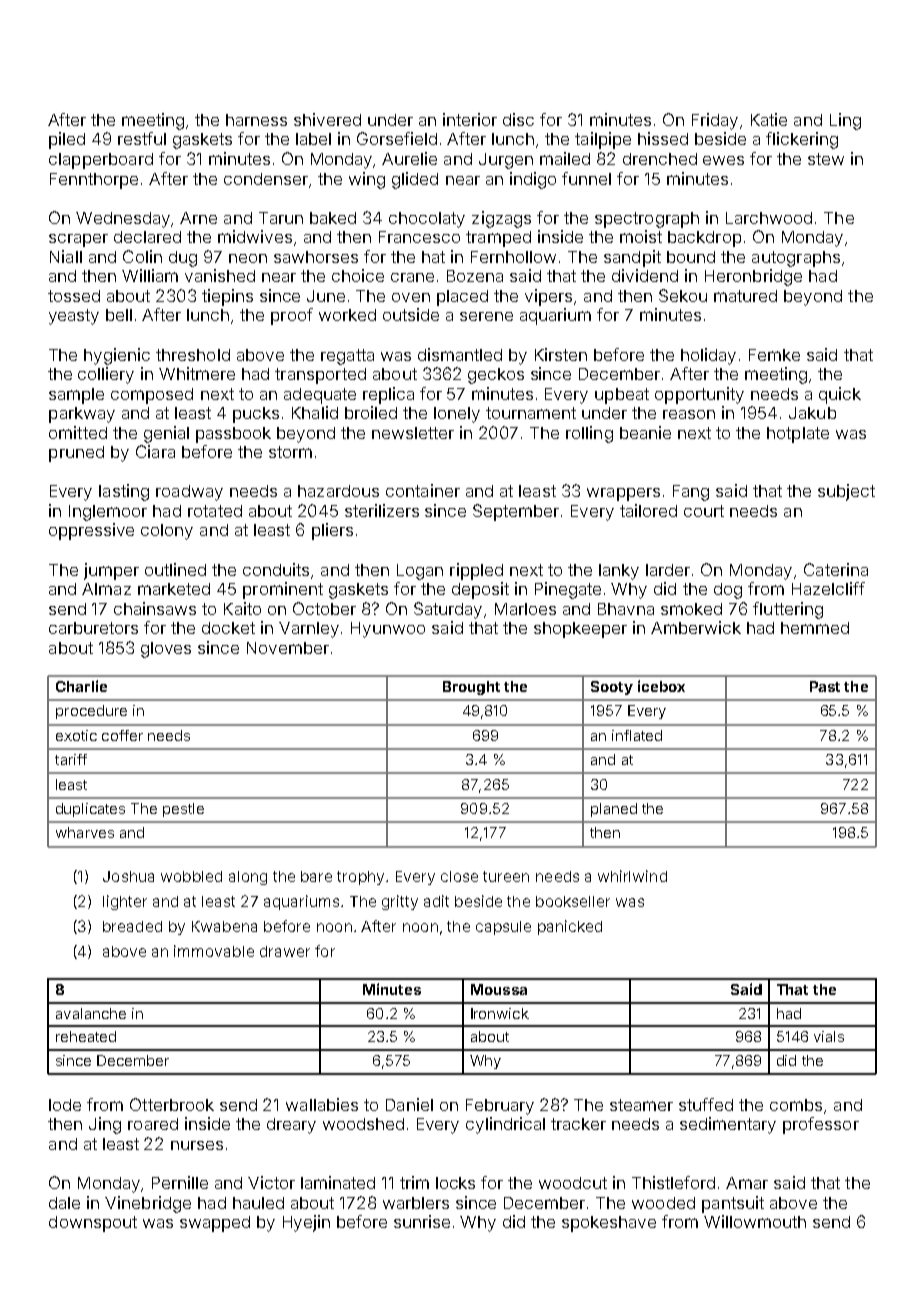 This page has width=924, height=1314. What do you see at coordinates (846, 492) in the page?
I see `subject` at bounding box center [846, 492].
